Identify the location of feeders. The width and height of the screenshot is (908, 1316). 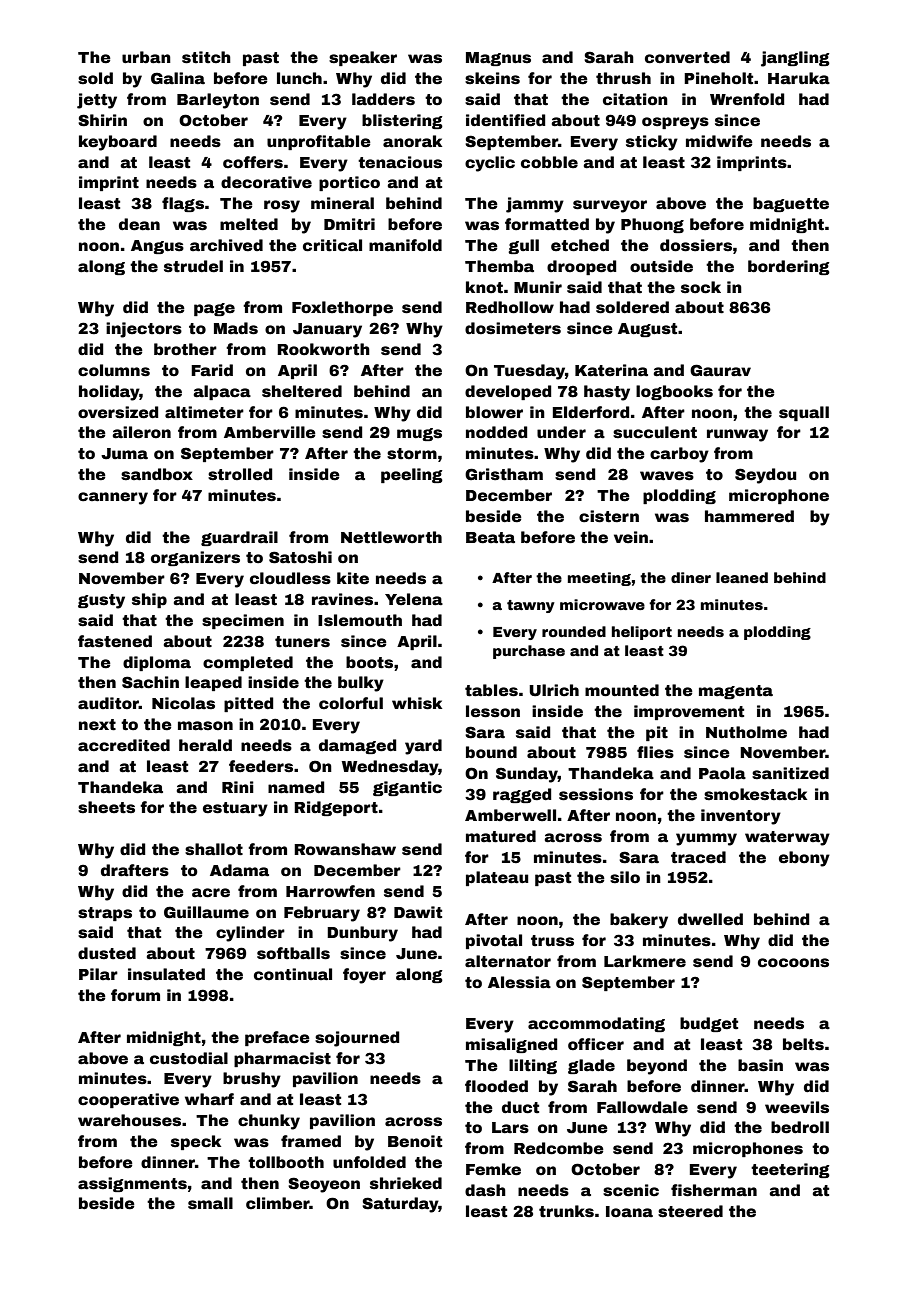
(261, 766).
